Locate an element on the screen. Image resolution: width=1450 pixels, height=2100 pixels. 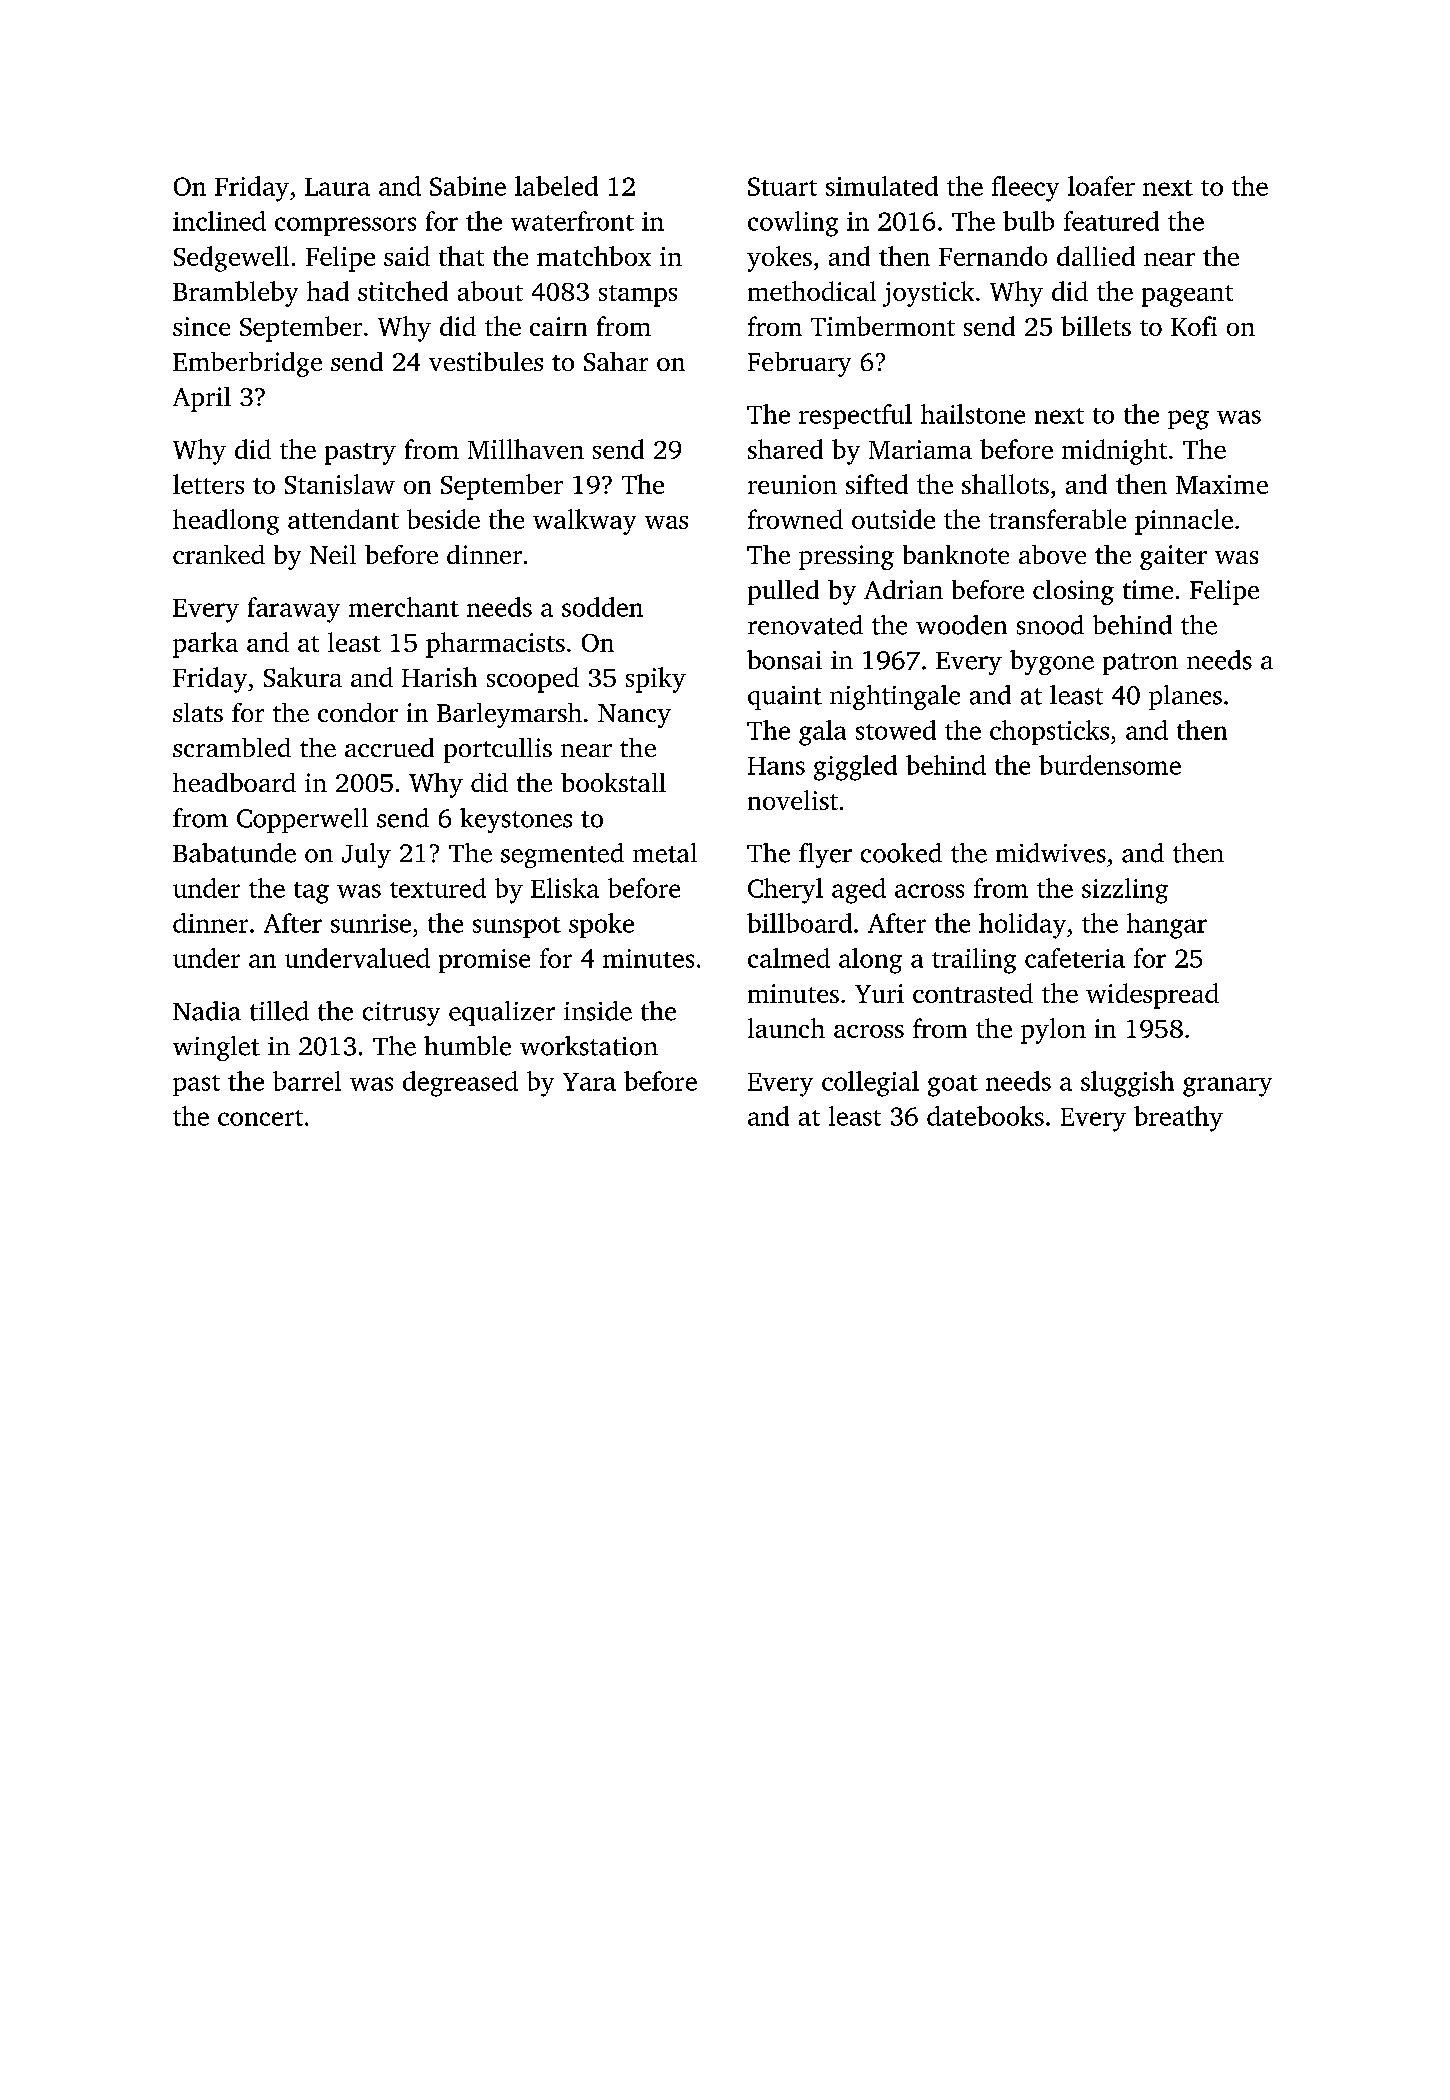
pageant is located at coordinates (1187, 296).
